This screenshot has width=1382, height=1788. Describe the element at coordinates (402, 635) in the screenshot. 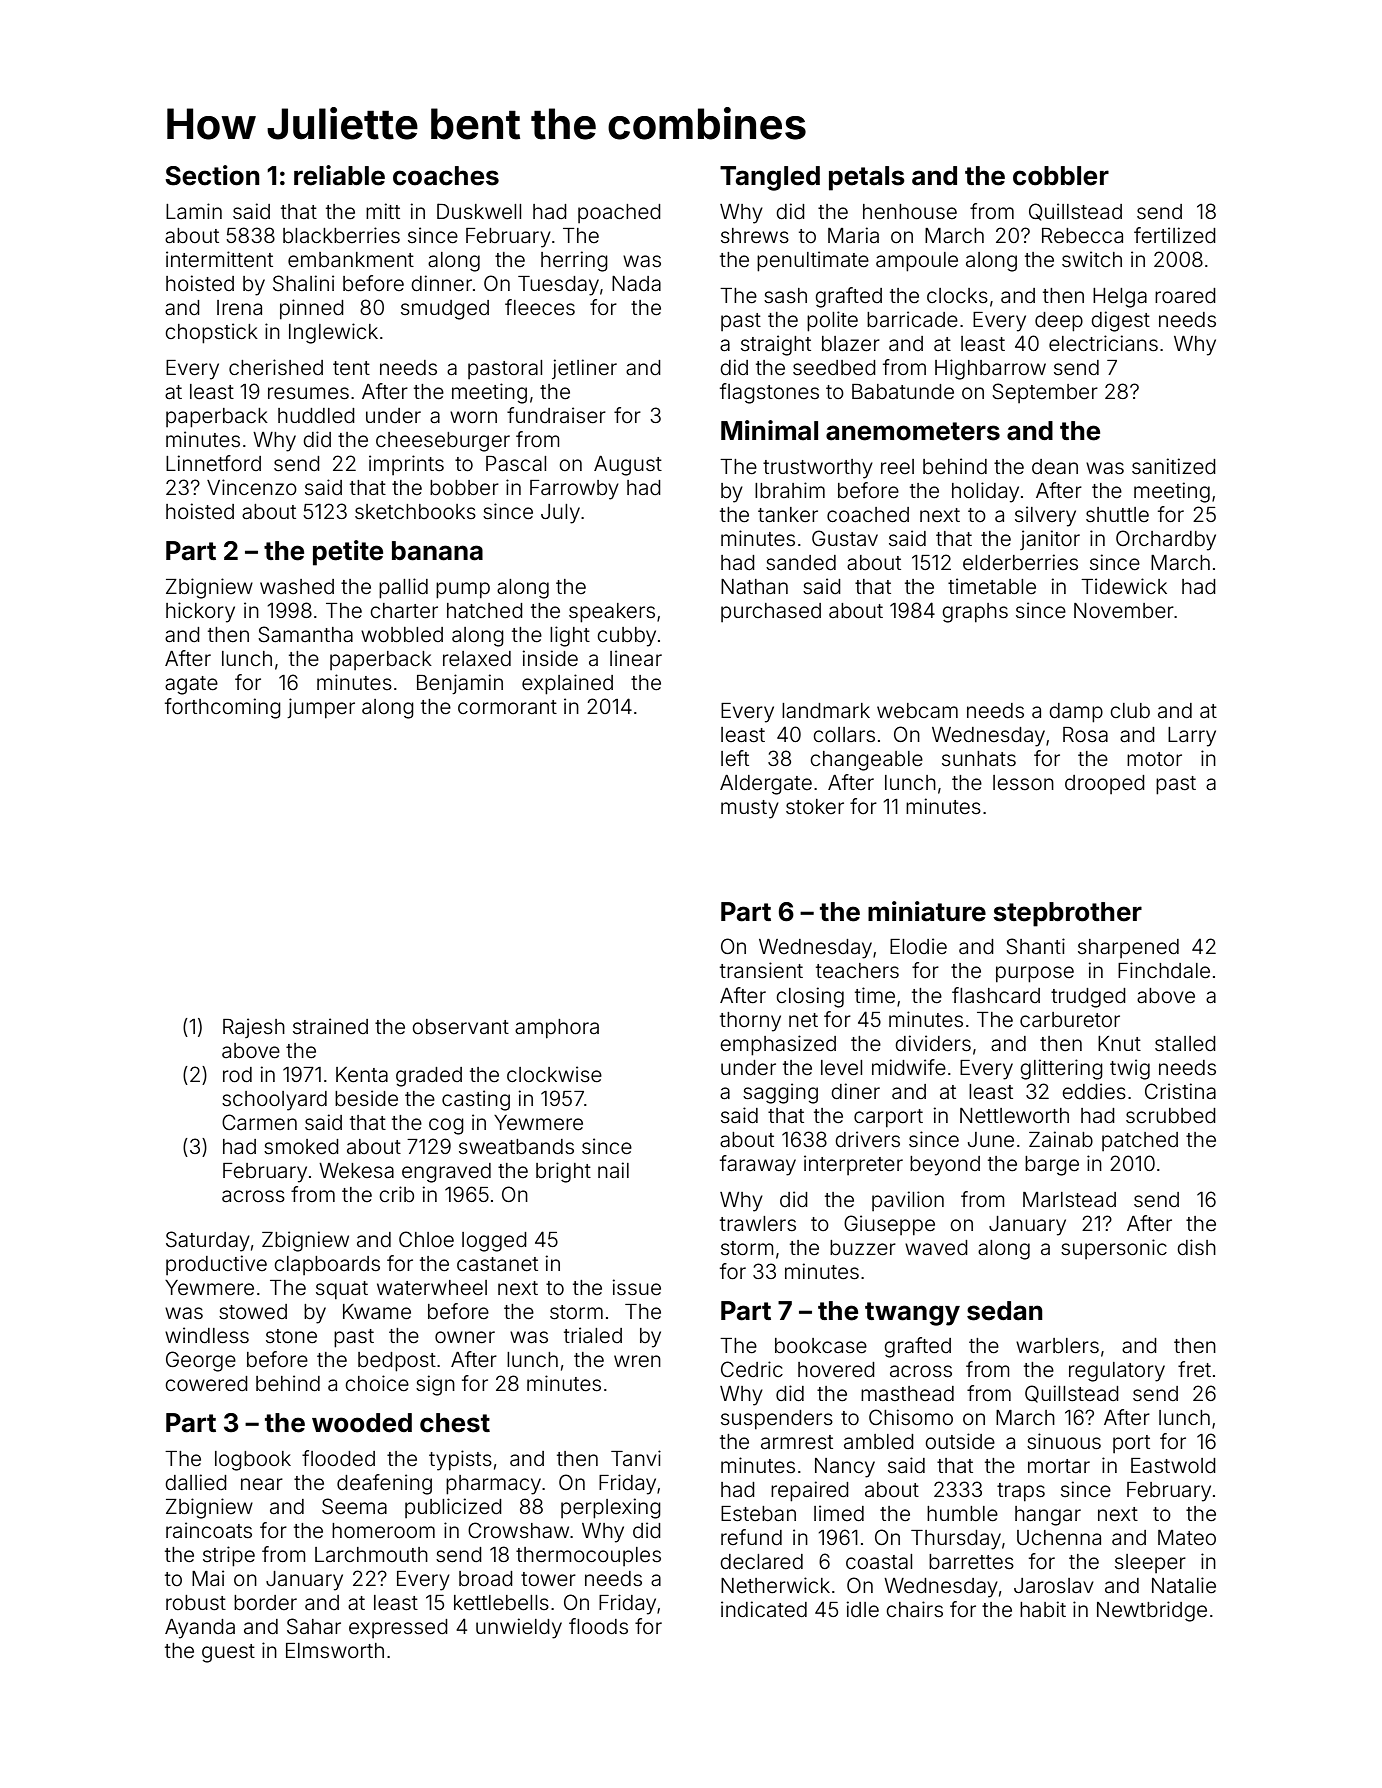

I see `wobbled` at that location.
